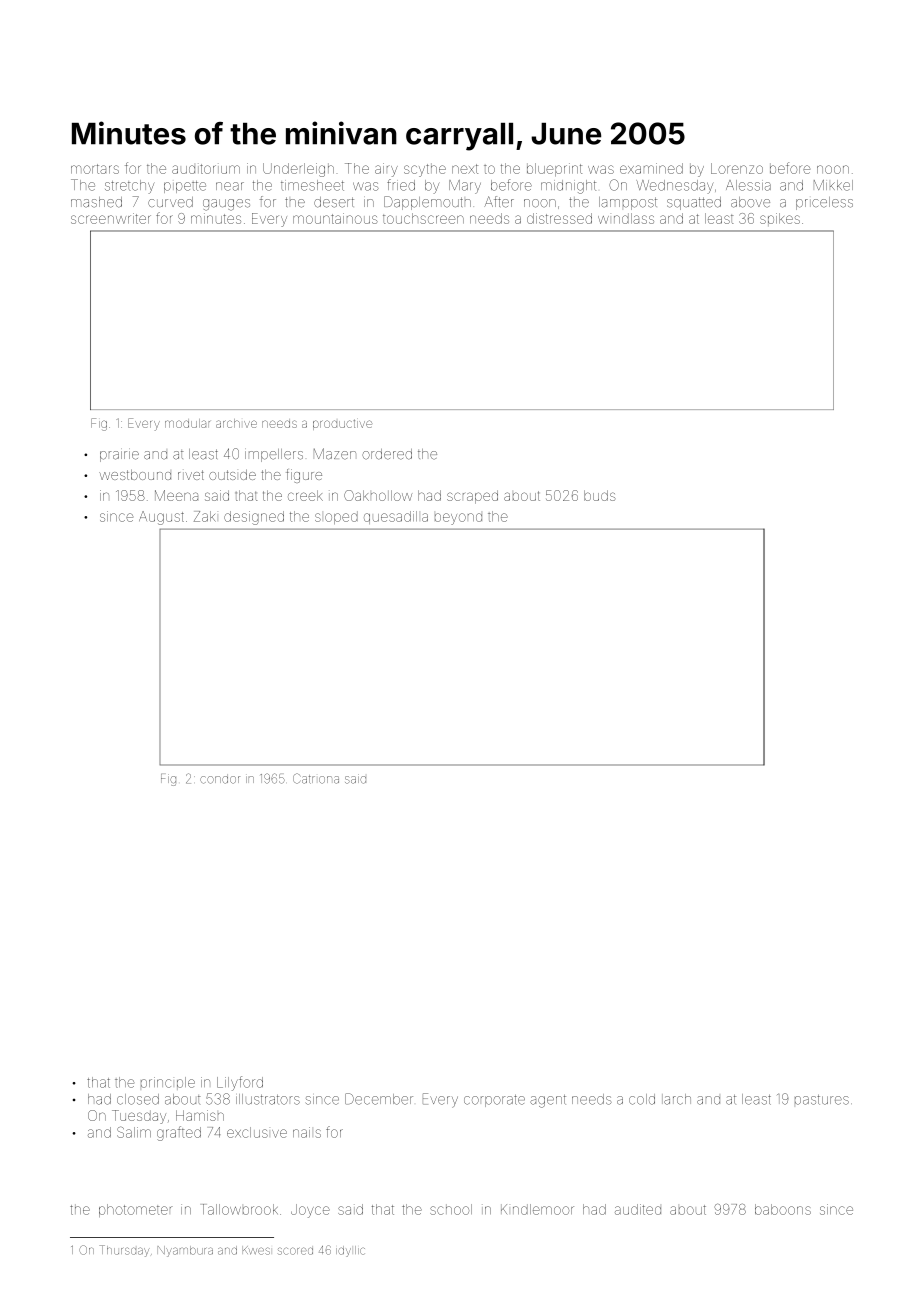  What do you see at coordinates (316, 778) in the screenshot?
I see `Catriona` at bounding box center [316, 778].
